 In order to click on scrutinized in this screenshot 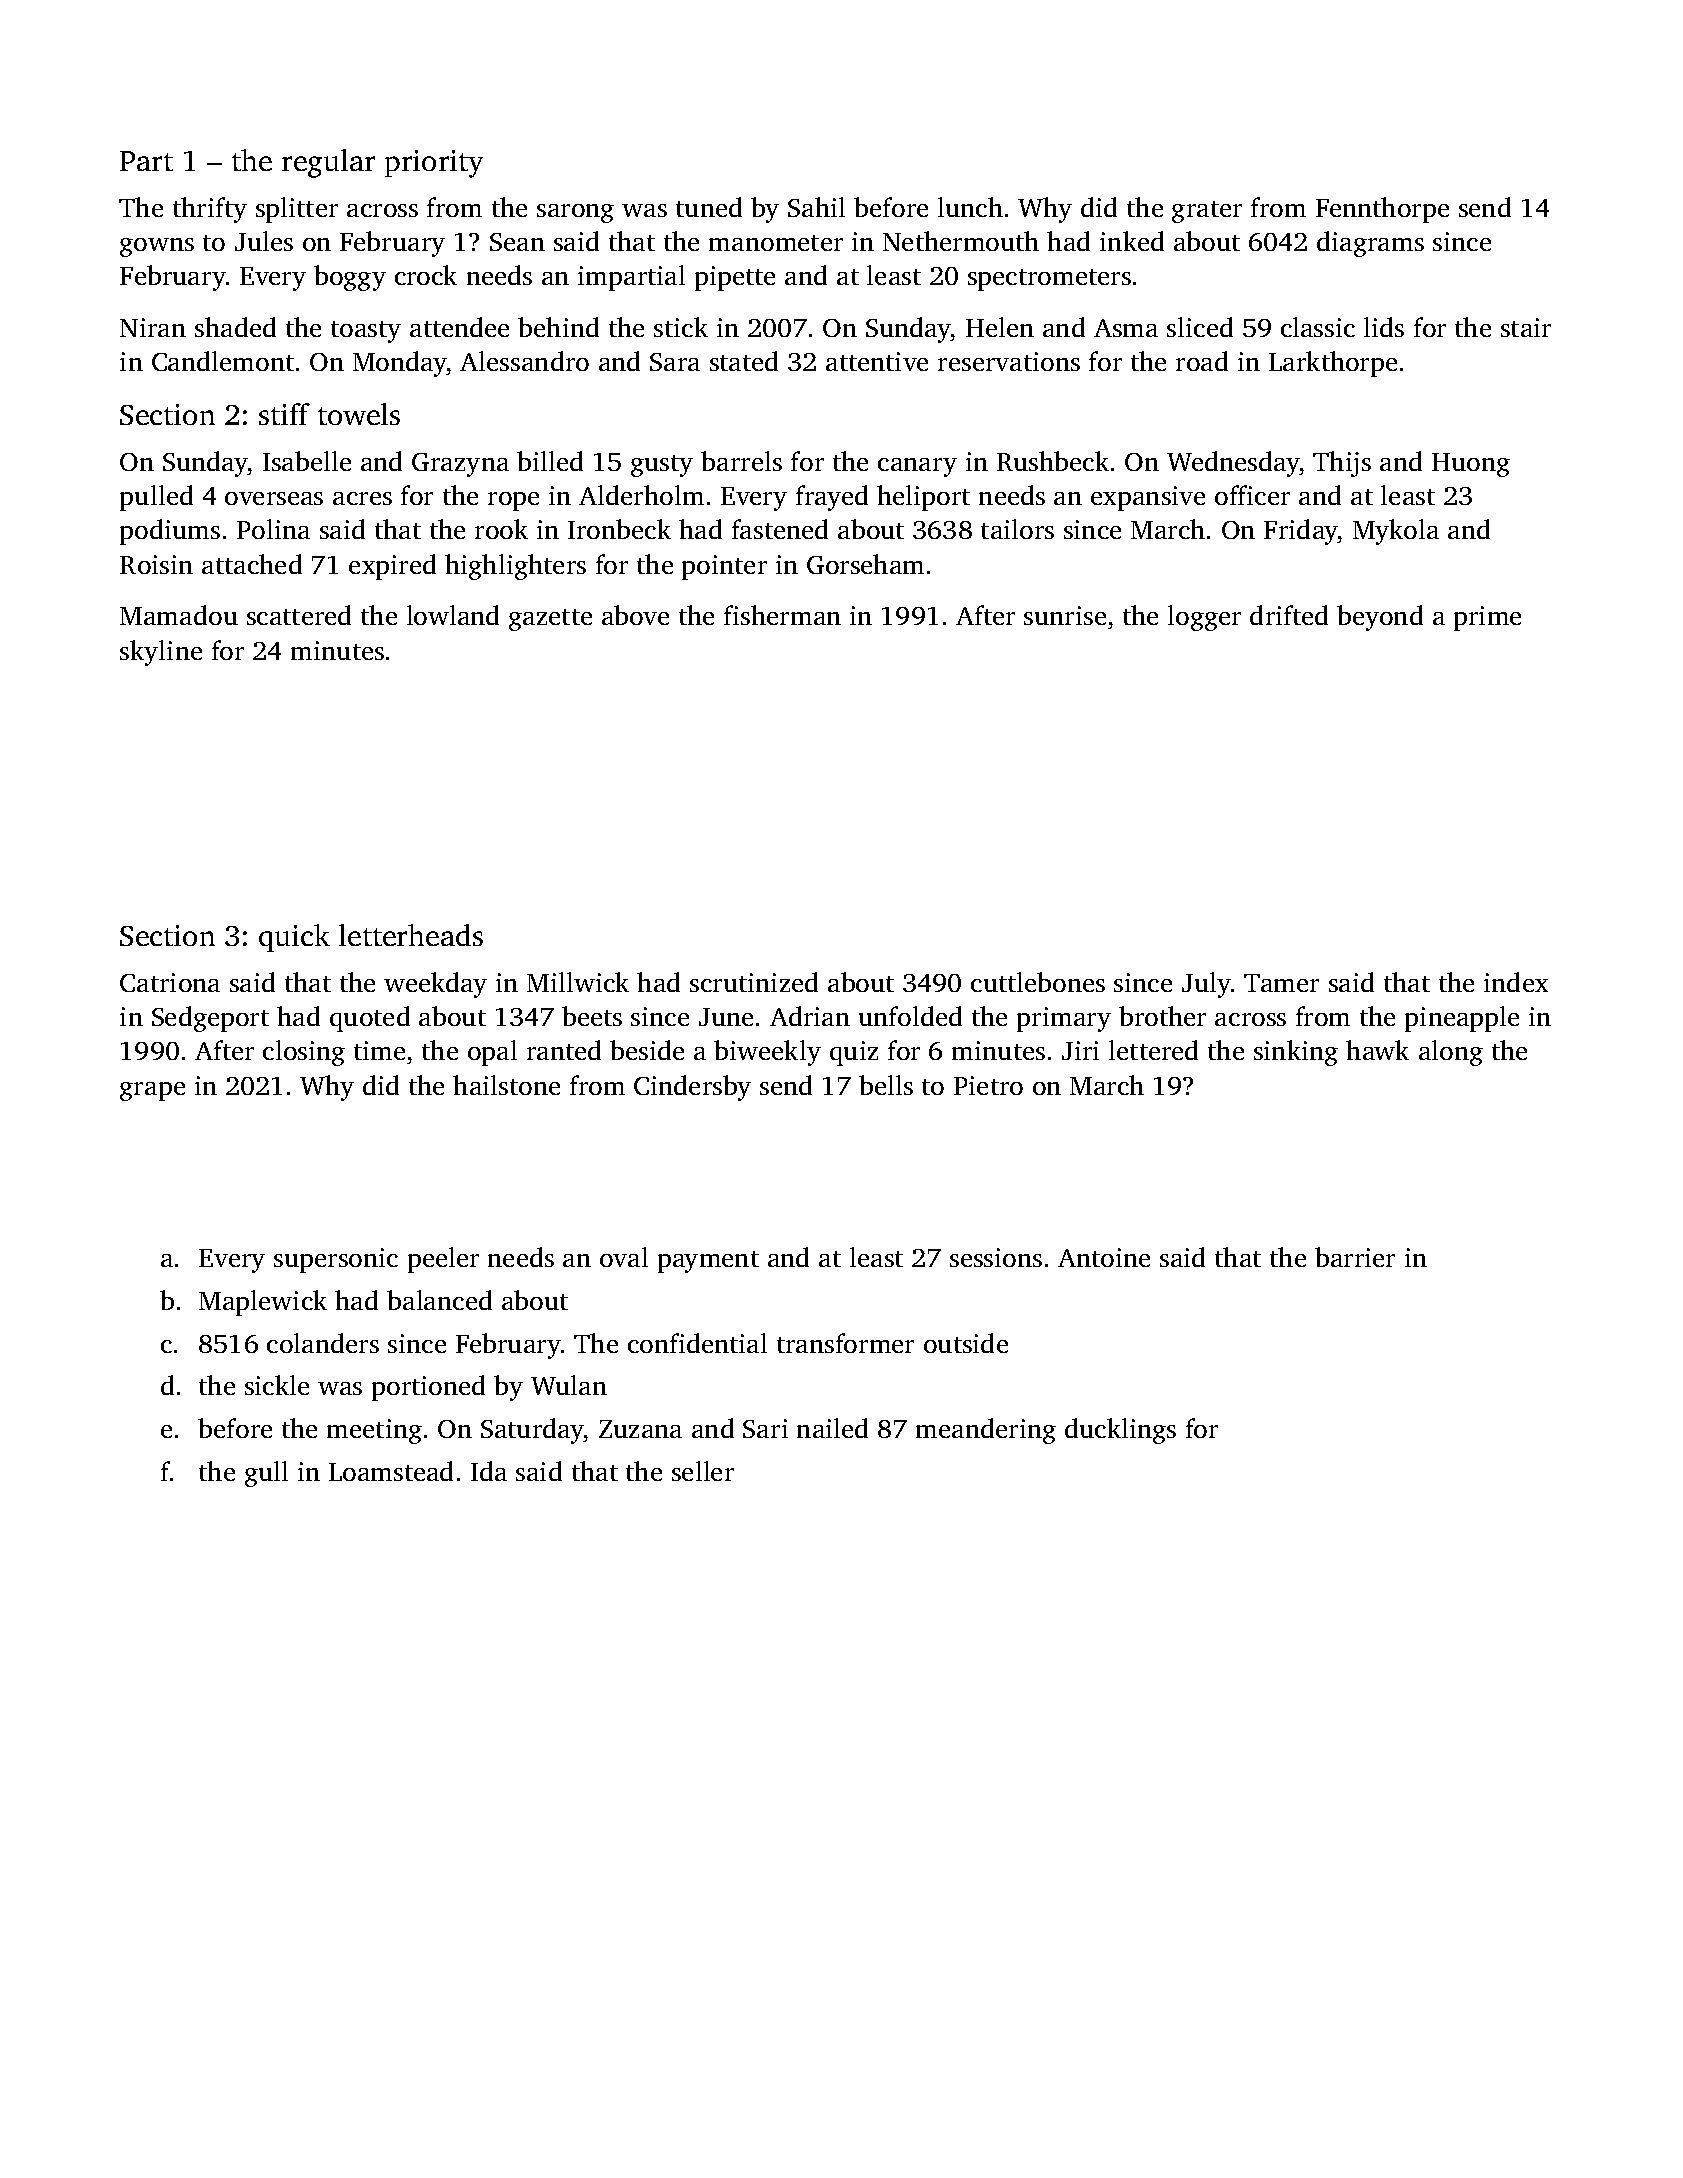, I will do `click(754, 982)`.
